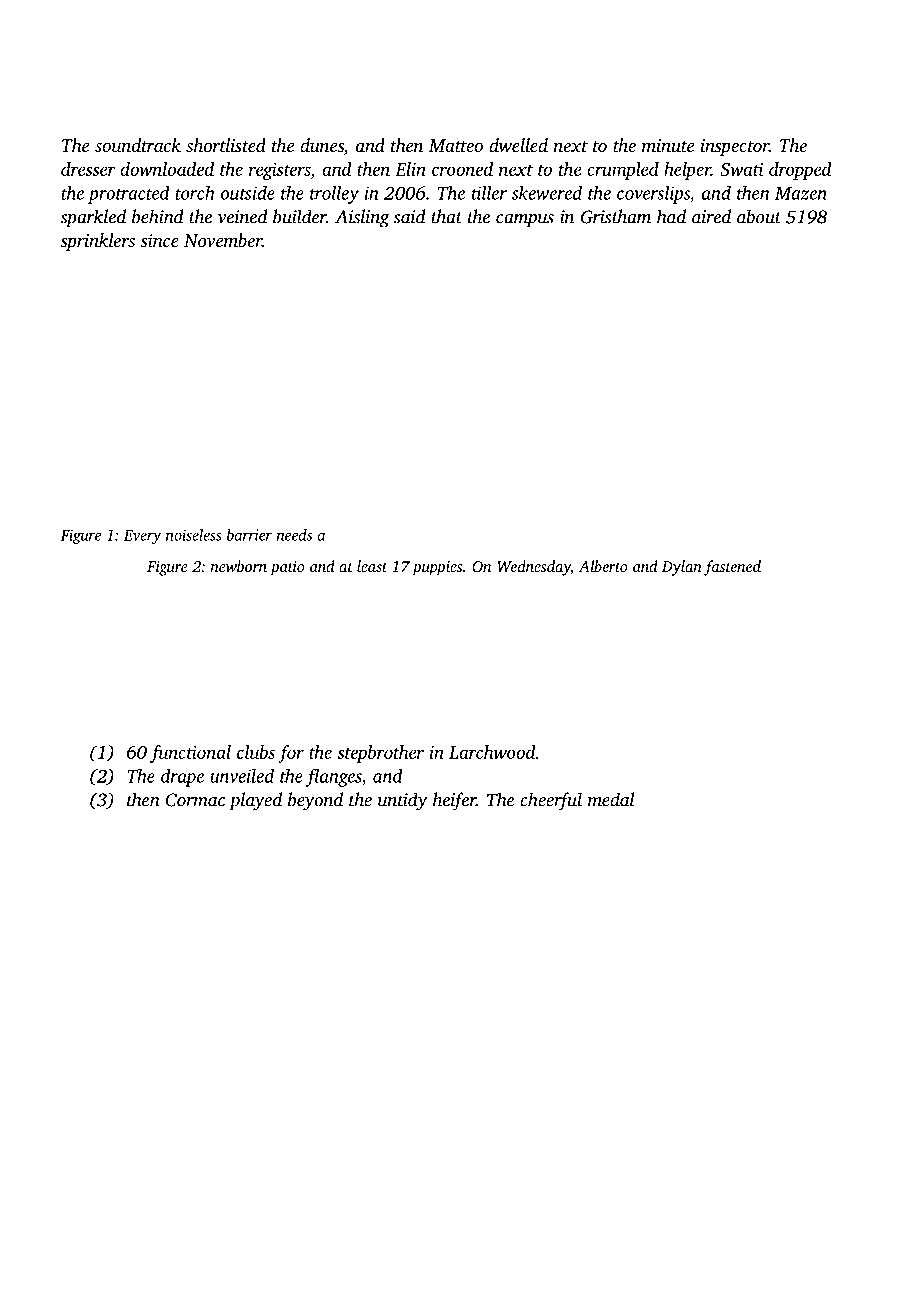 The height and width of the screenshot is (1316, 908). Describe the element at coordinates (759, 216) in the screenshot. I see `about` at that location.
